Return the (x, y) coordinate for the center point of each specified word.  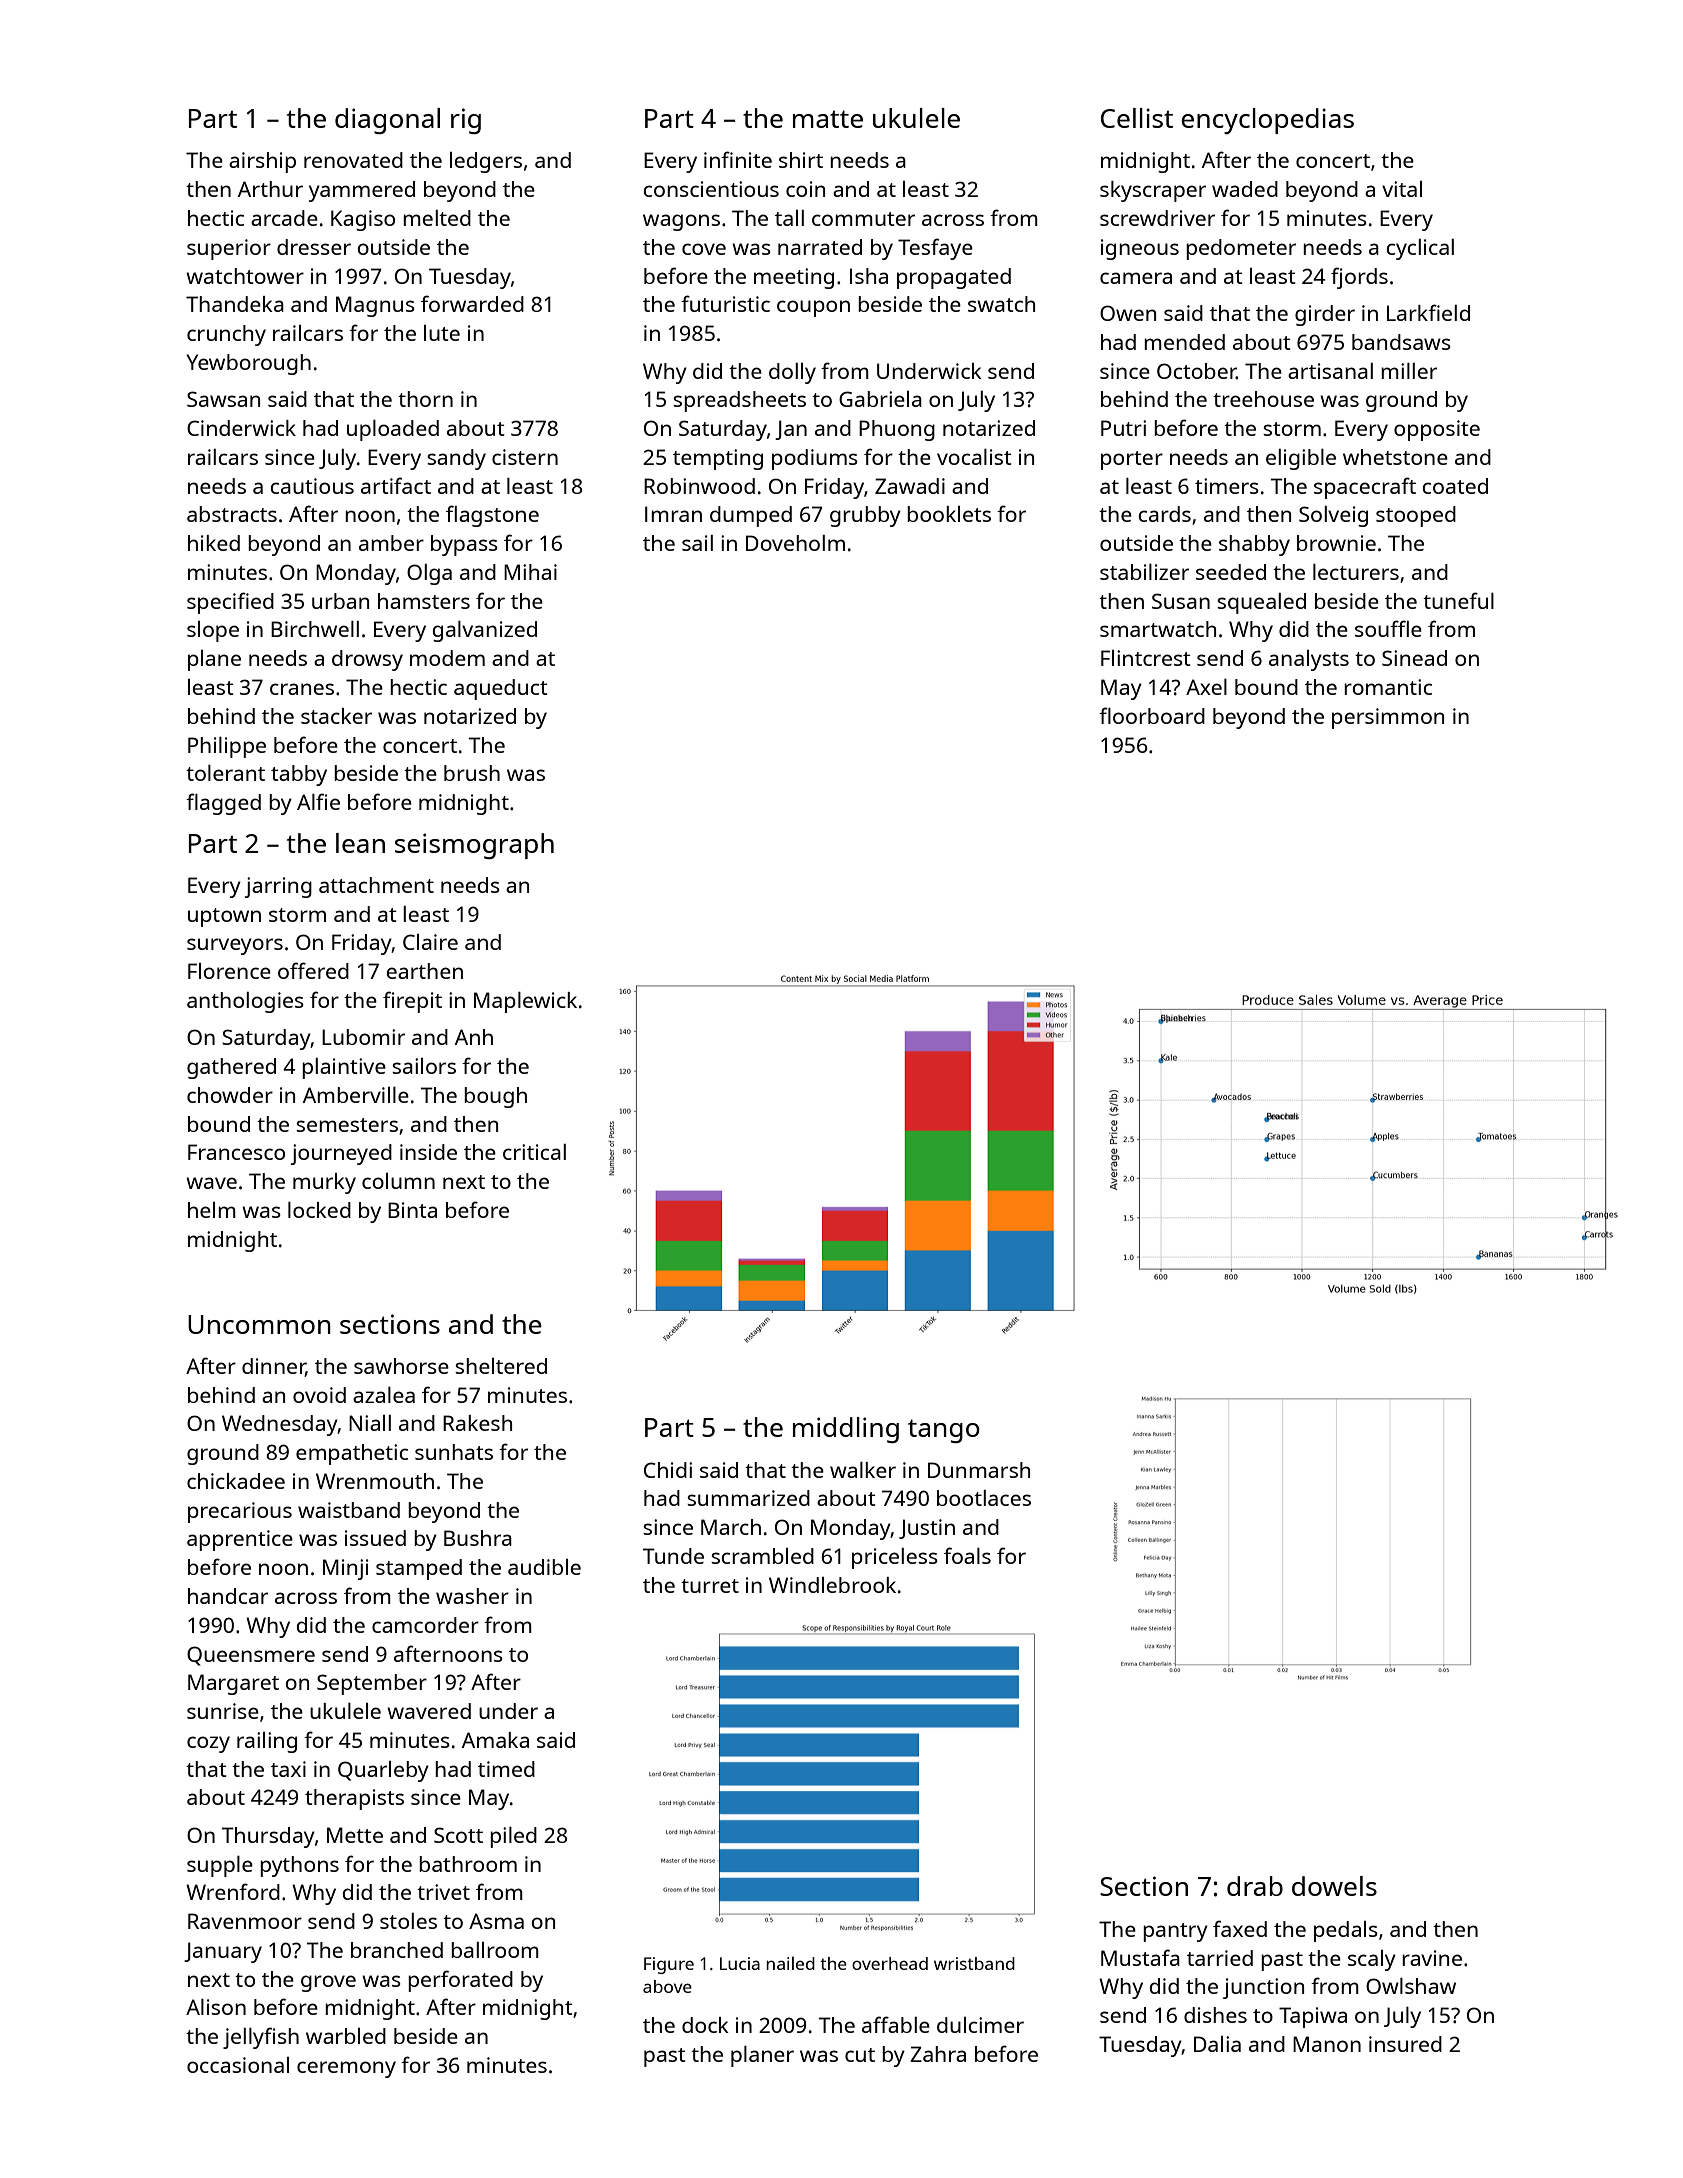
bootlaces (984, 1498)
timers (1227, 486)
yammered (362, 191)
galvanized (485, 631)
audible (544, 1567)
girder (1325, 315)
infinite (738, 159)
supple (220, 1866)
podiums (815, 459)
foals (967, 1555)
